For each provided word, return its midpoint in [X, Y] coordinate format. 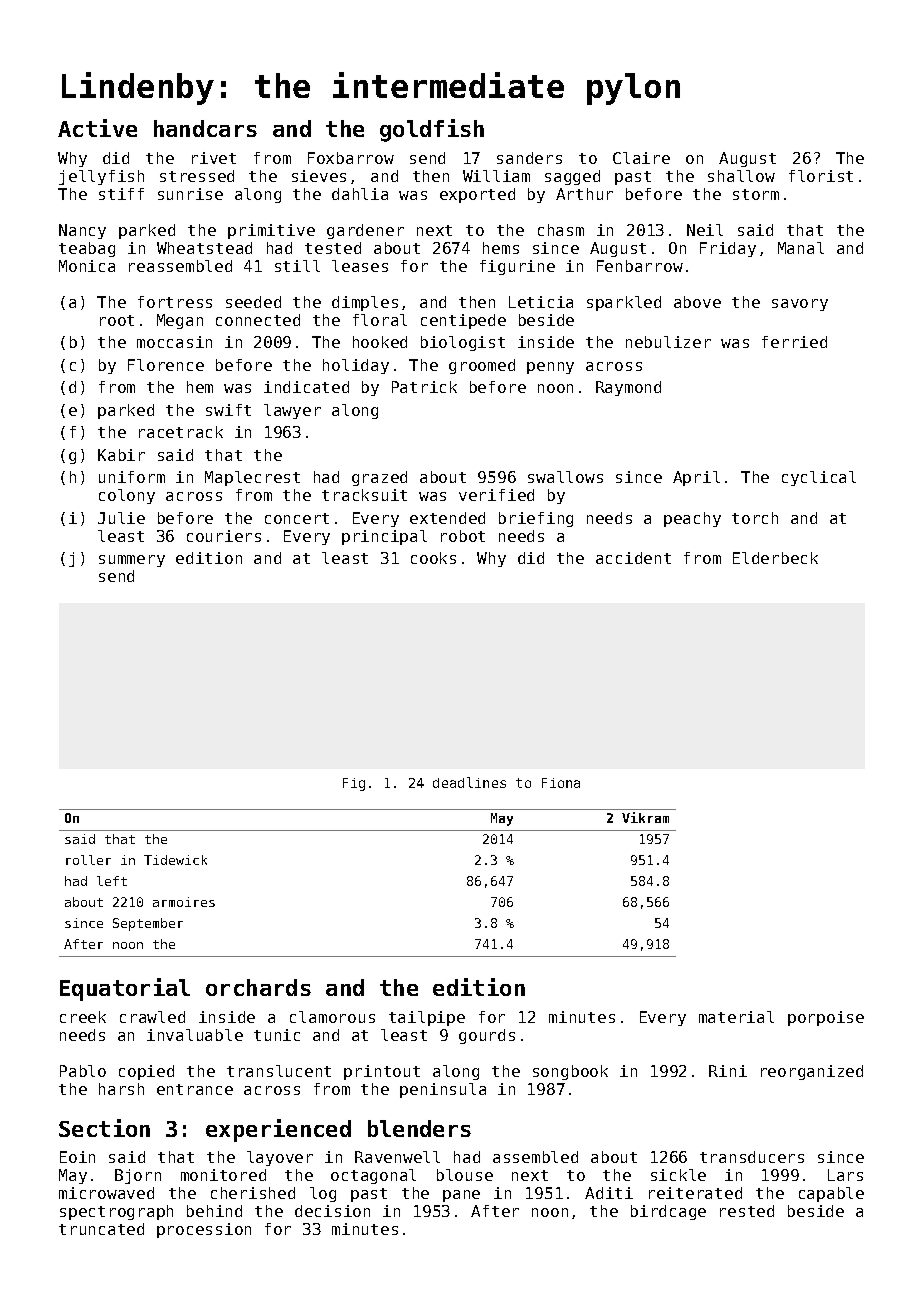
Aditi [609, 1193]
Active [97, 128]
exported [477, 195]
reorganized [812, 1072]
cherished [253, 1193]
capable [831, 1194]
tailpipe [427, 1018]
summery [132, 561]
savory [800, 305]
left [112, 881]
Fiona [561, 783]
